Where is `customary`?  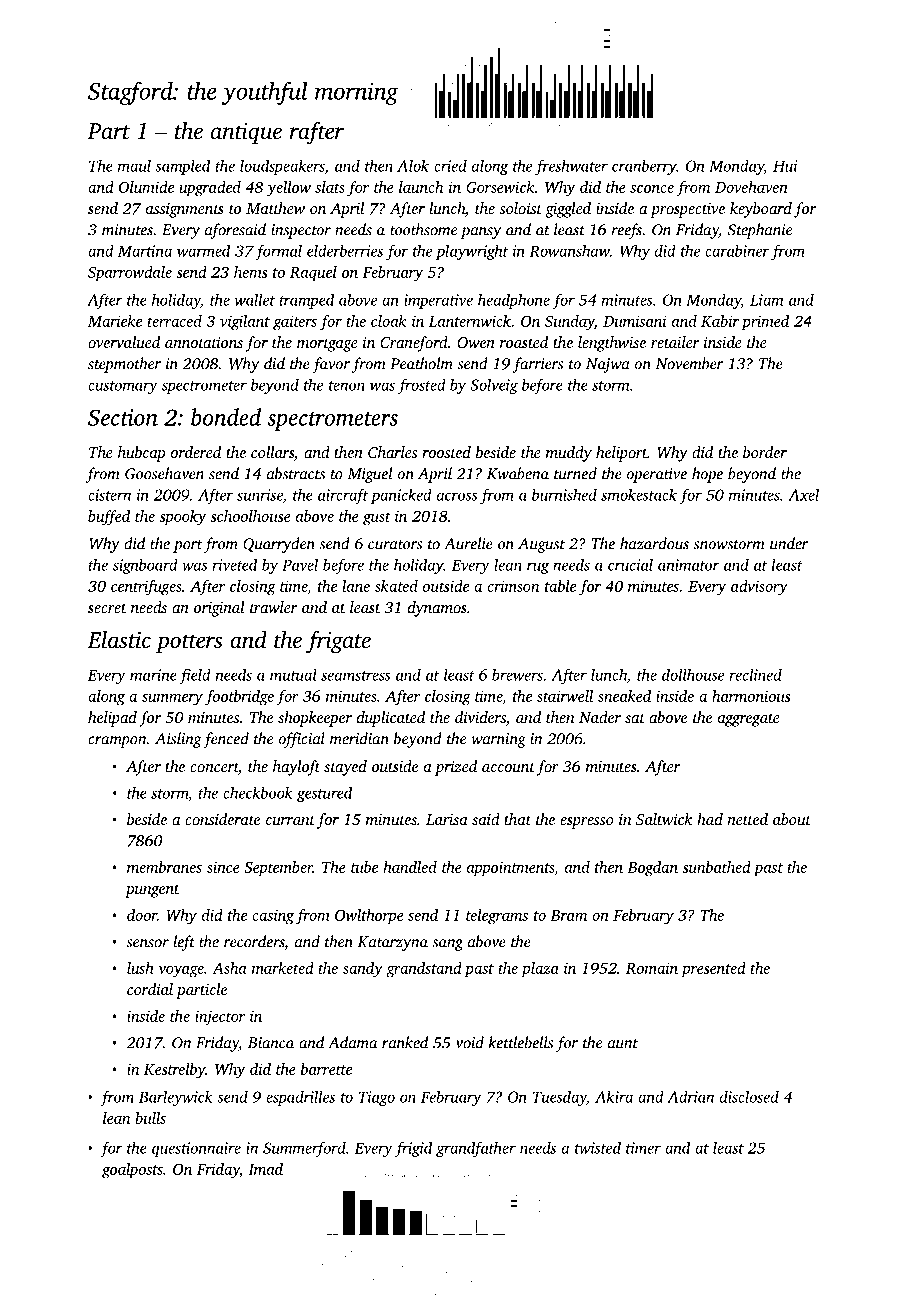 customary is located at coordinates (123, 387).
